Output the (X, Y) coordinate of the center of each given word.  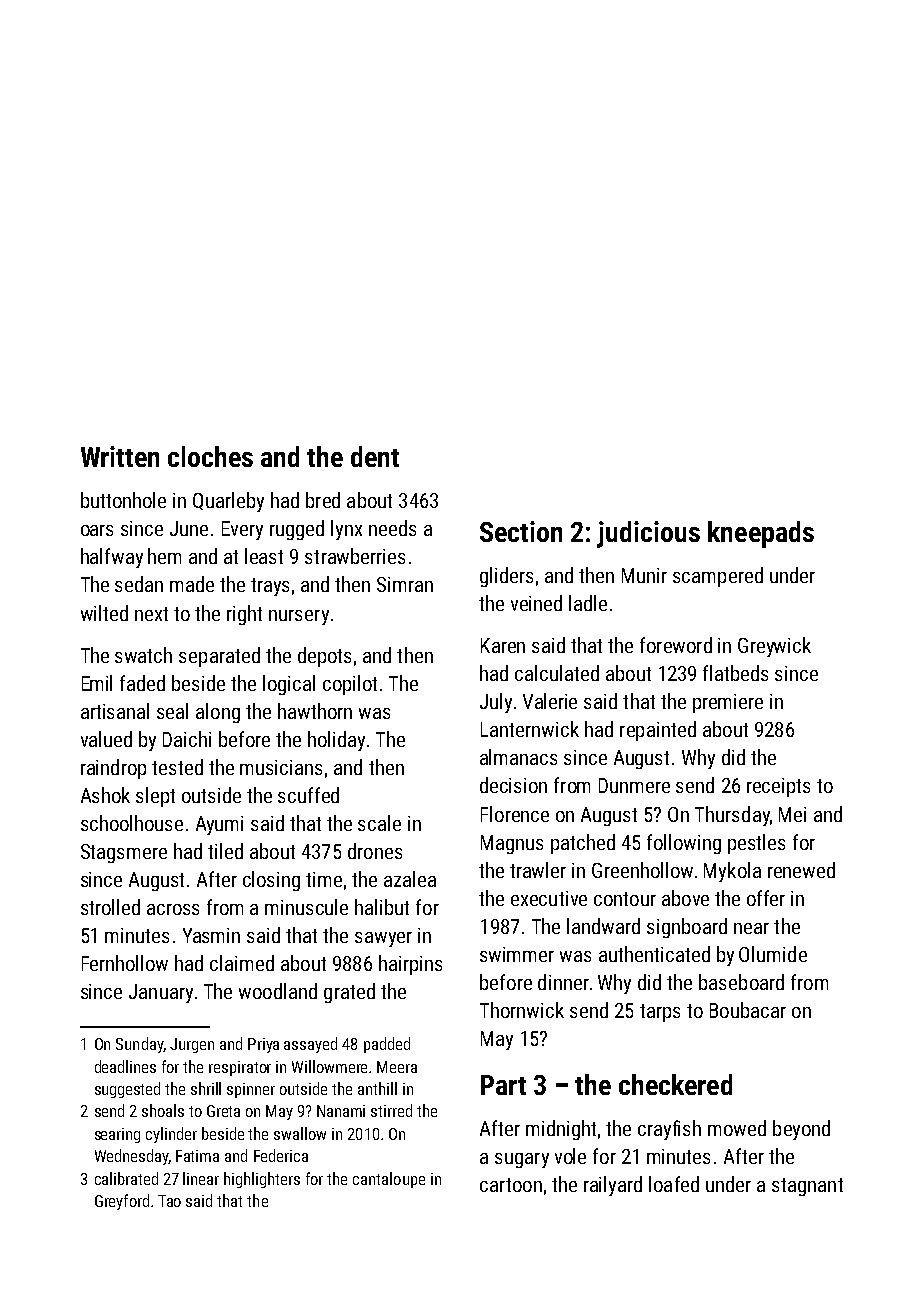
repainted (658, 731)
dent (375, 456)
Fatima (197, 1156)
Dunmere (634, 785)
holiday (336, 741)
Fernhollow (125, 963)
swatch (143, 655)
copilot (350, 685)
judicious (648, 534)
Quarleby (228, 502)
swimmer (517, 954)
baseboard (741, 982)
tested (177, 767)
